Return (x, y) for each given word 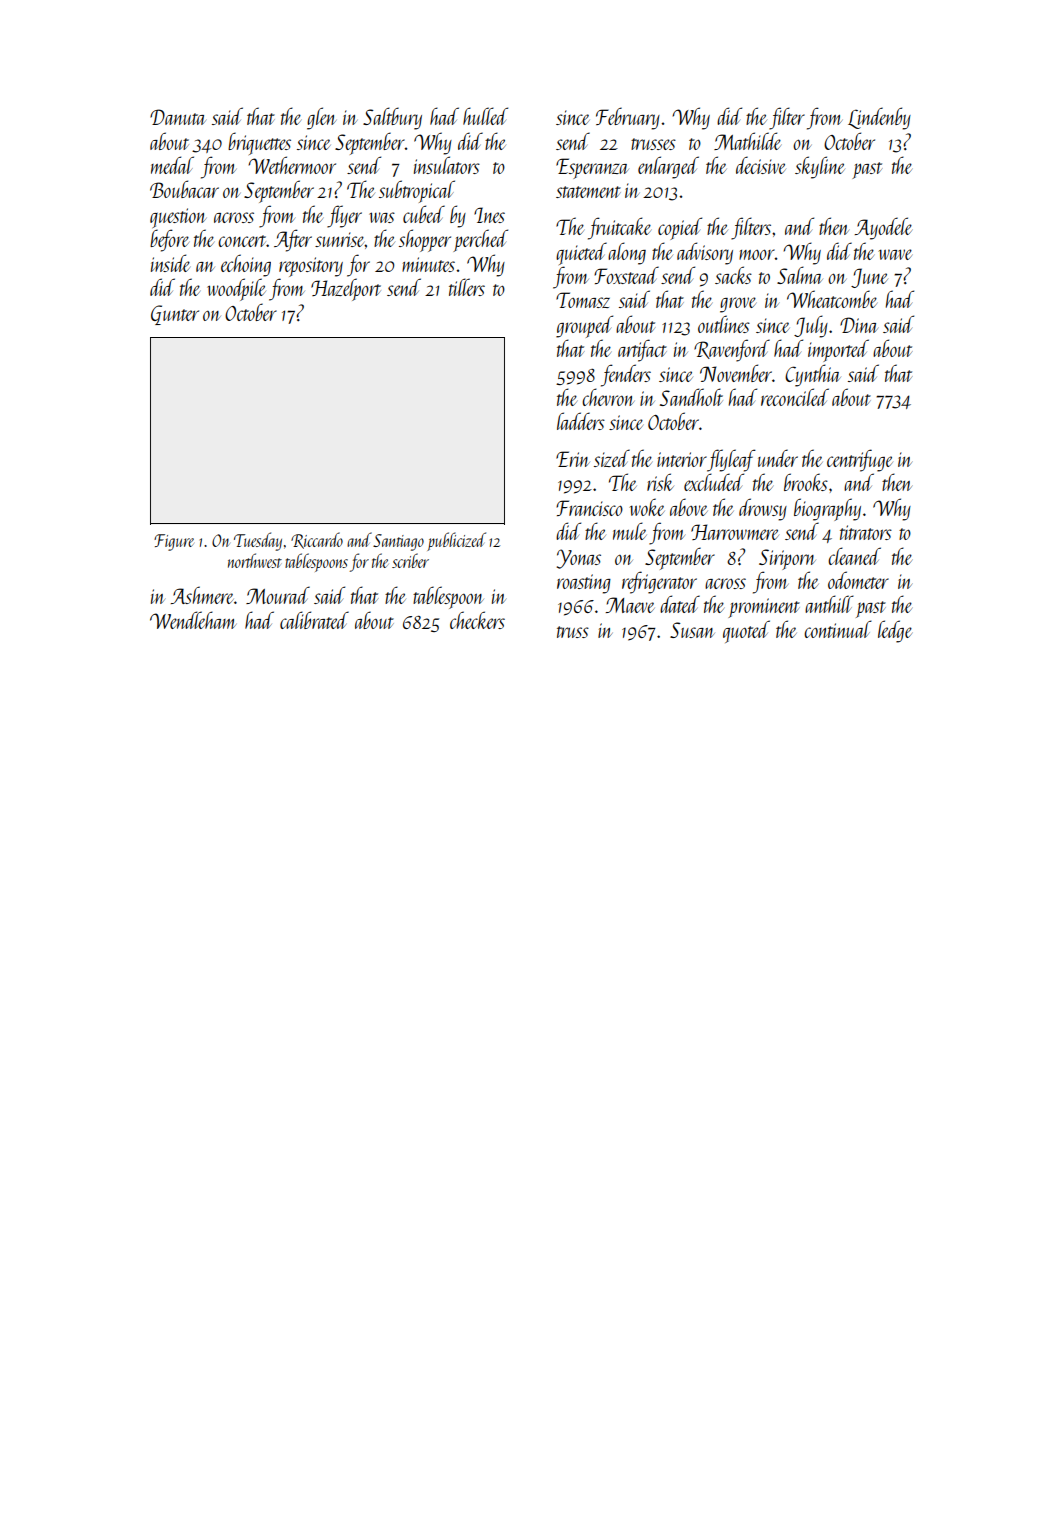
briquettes (259, 143)
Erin (573, 459)
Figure (174, 542)
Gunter (175, 315)
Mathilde (747, 141)
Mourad (278, 595)
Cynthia (813, 375)
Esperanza (592, 168)
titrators (866, 532)
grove (738, 305)
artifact (642, 350)
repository (311, 267)
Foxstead (626, 275)
